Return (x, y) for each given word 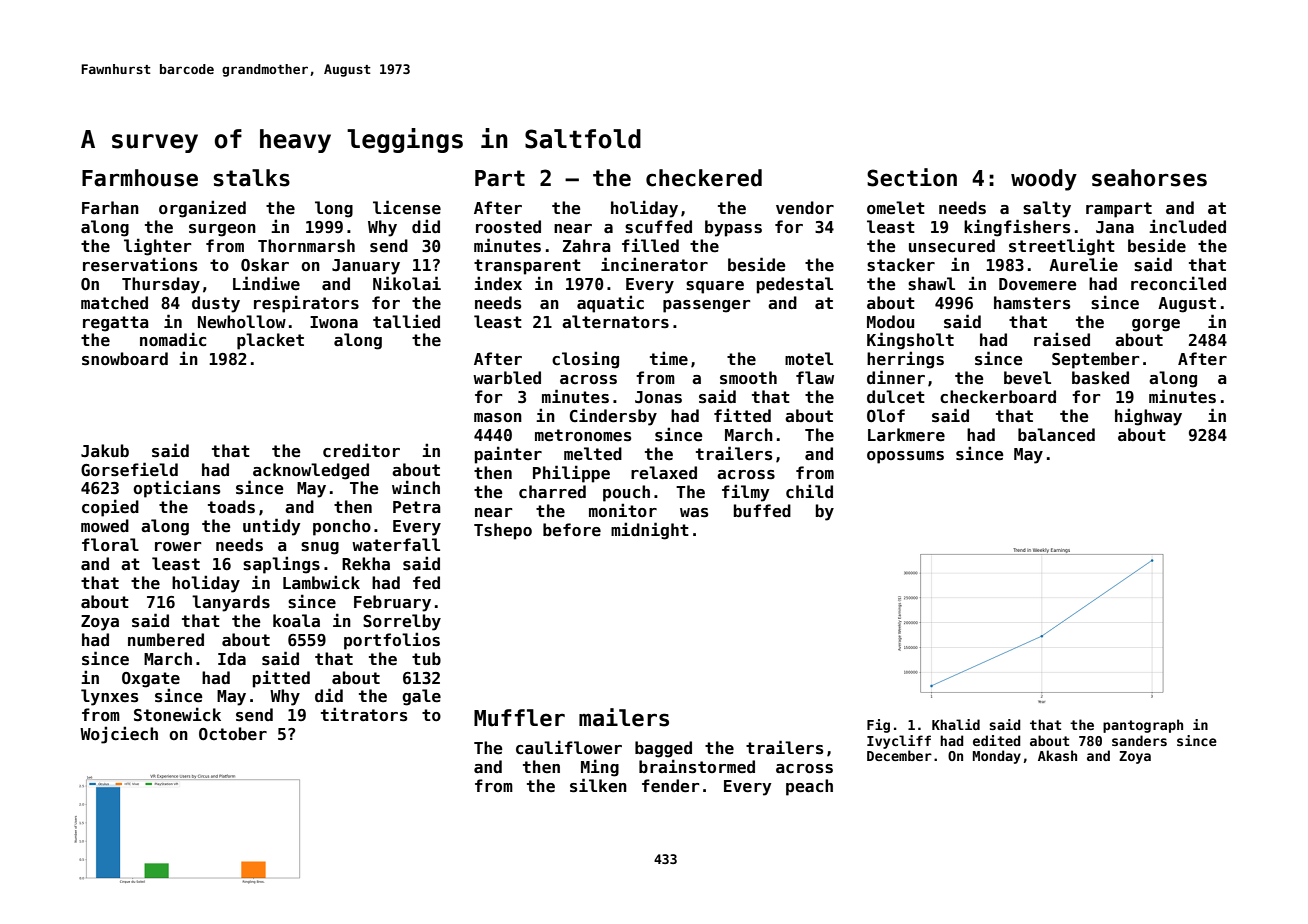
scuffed (658, 227)
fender (671, 786)
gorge (1156, 325)
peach (809, 787)
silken (598, 785)
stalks (251, 178)
